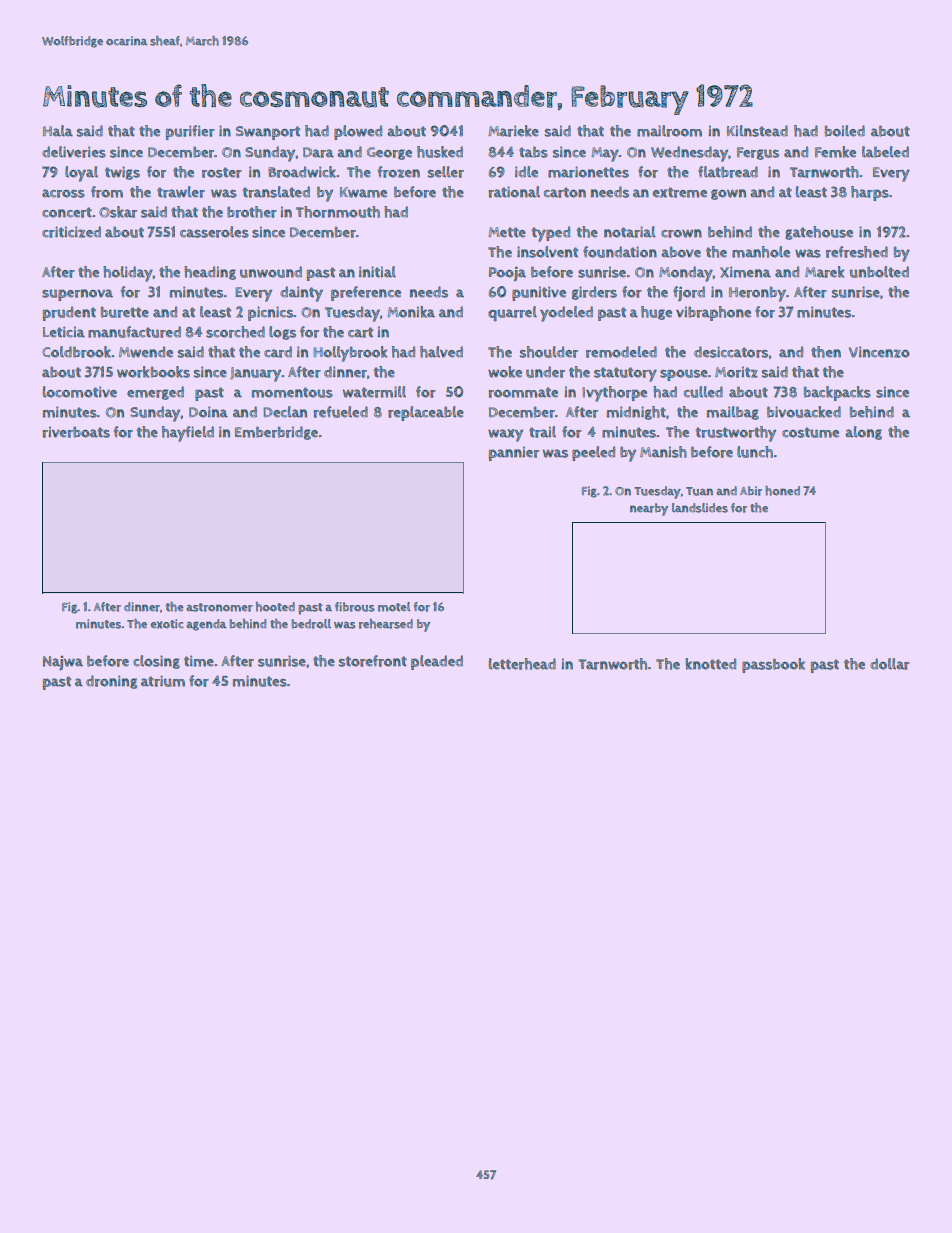 The width and height of the image is (952, 1233). I want to click on knotted, so click(711, 664).
